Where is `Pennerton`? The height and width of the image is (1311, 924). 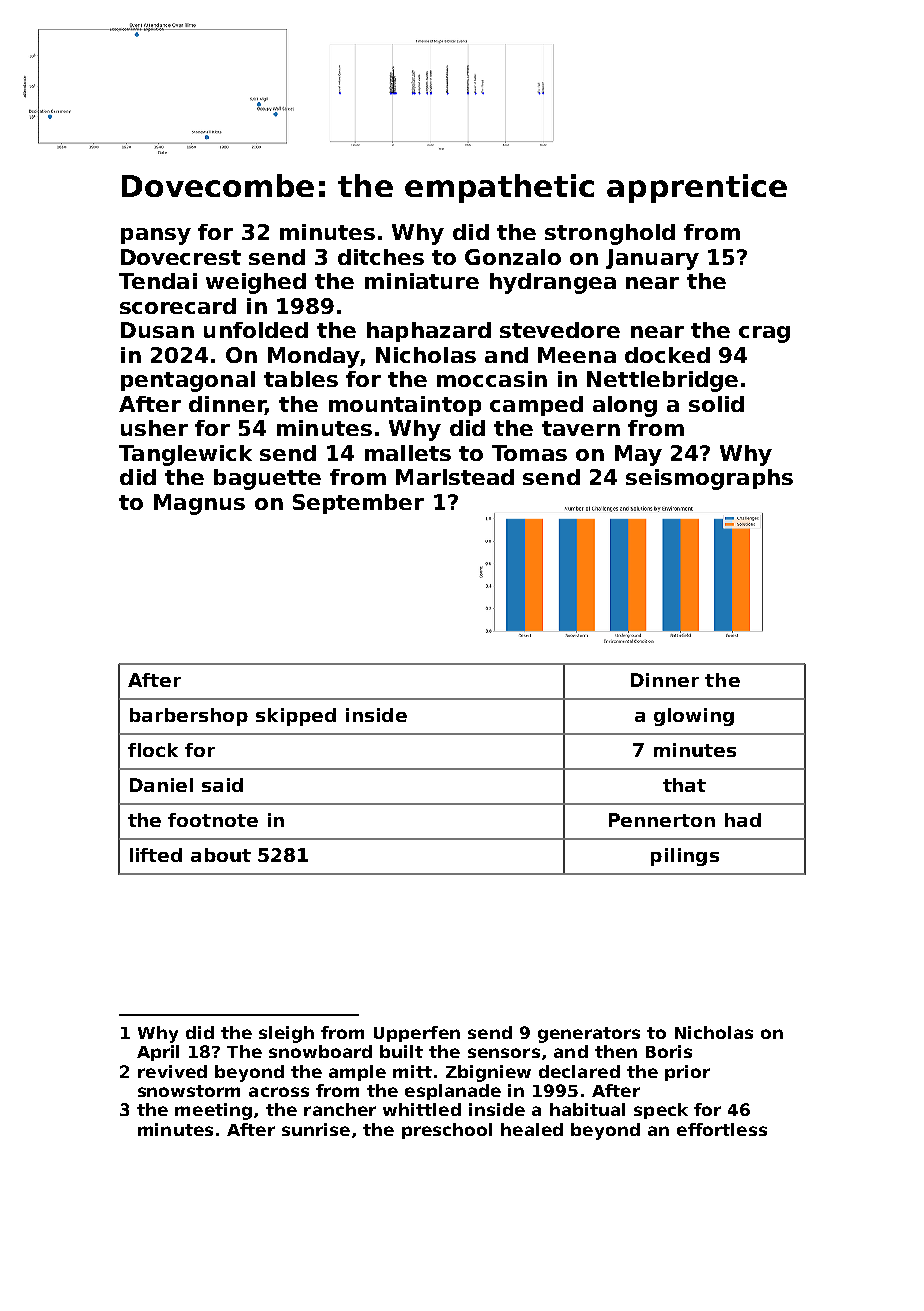
Pennerton is located at coordinates (662, 820).
